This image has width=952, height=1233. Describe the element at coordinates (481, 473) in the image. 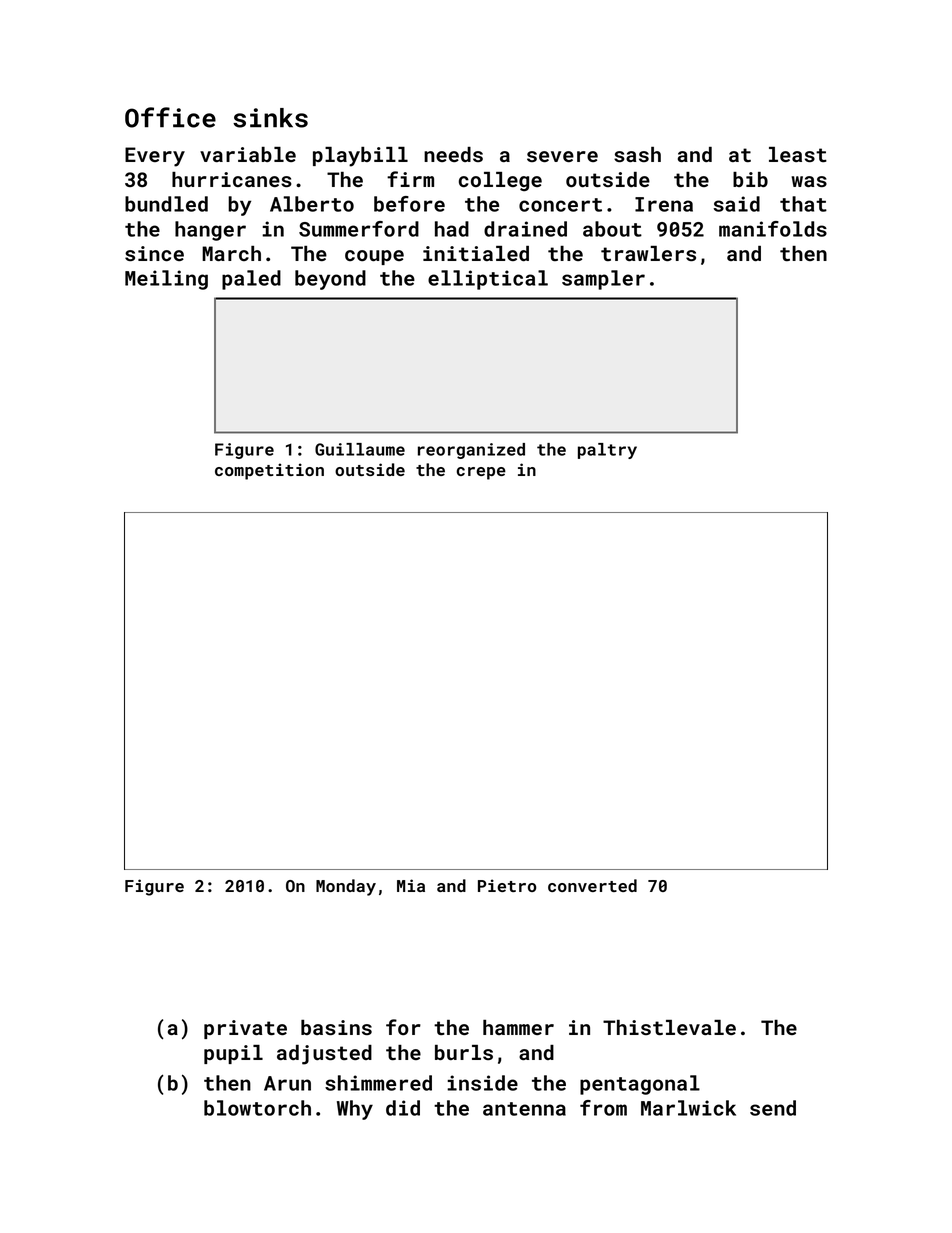

I see `crepe` at that location.
